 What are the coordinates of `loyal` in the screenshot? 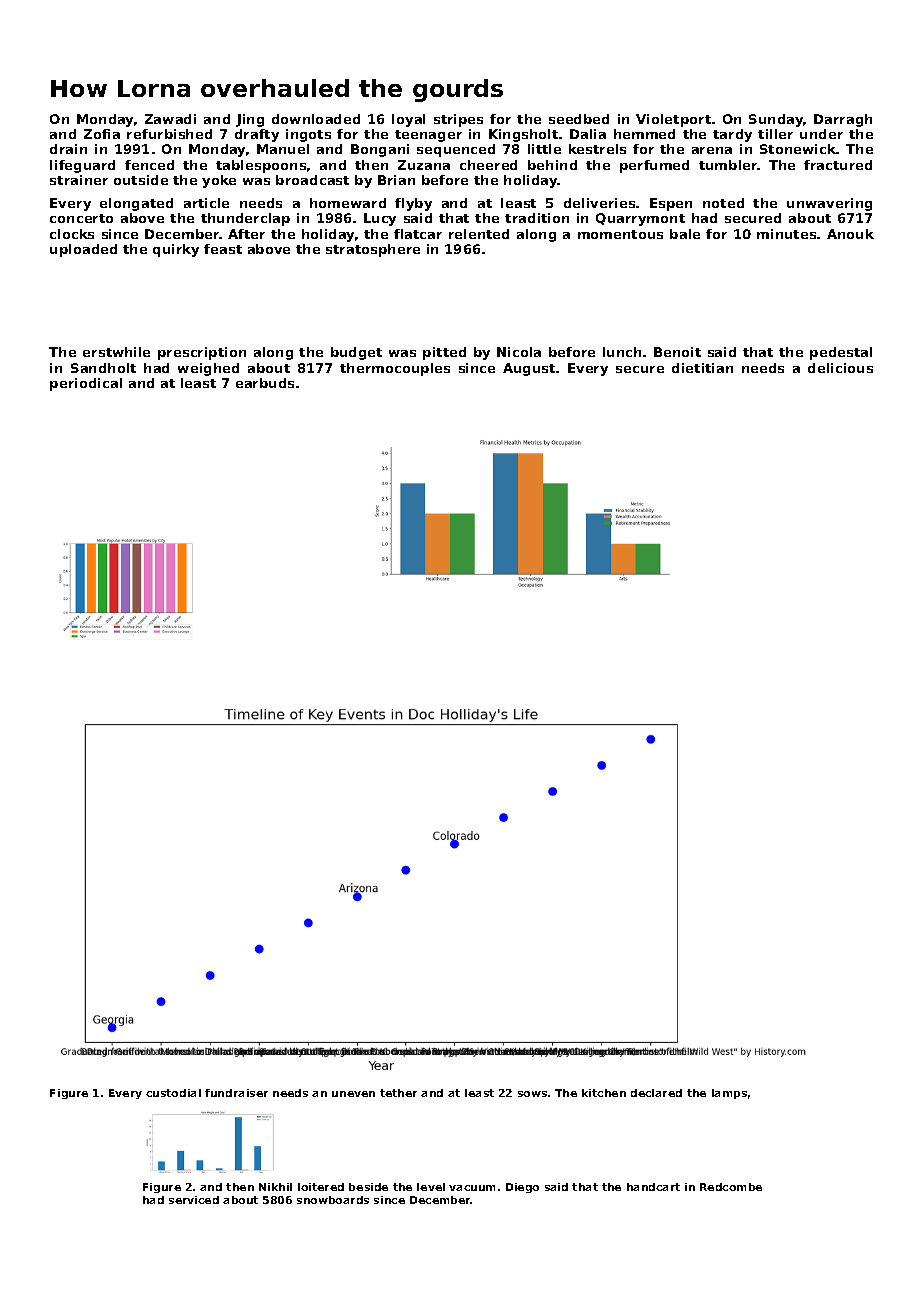 It's located at (408, 120).
